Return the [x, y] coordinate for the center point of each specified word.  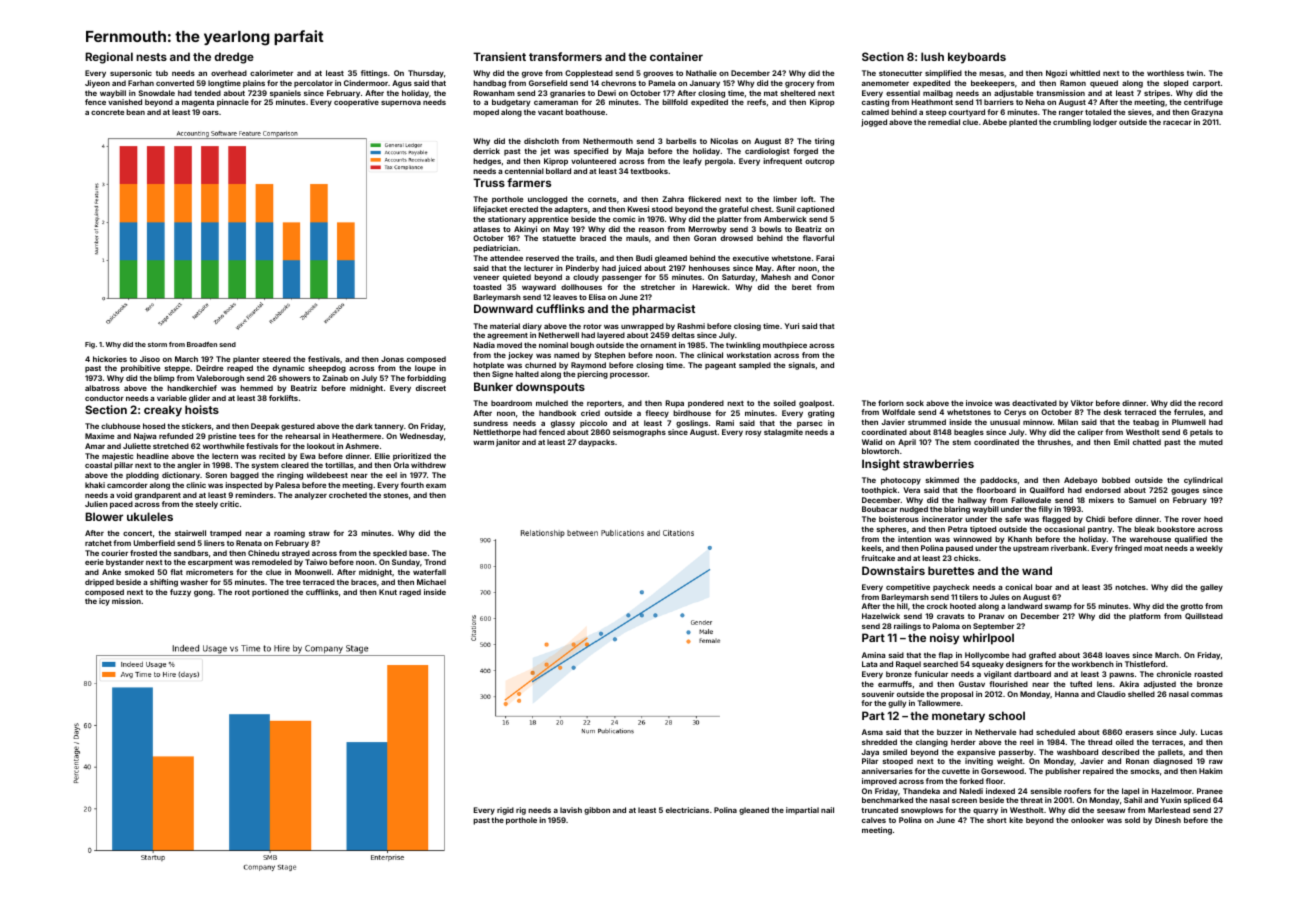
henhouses [709, 268]
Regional [109, 58]
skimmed [942, 480]
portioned [270, 593]
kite [1016, 820]
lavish [571, 810]
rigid [505, 811]
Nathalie [701, 73]
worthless [1165, 73]
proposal [957, 695]
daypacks [596, 443]
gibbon [597, 811]
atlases [486, 229]
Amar [95, 446]
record [1210, 403]
